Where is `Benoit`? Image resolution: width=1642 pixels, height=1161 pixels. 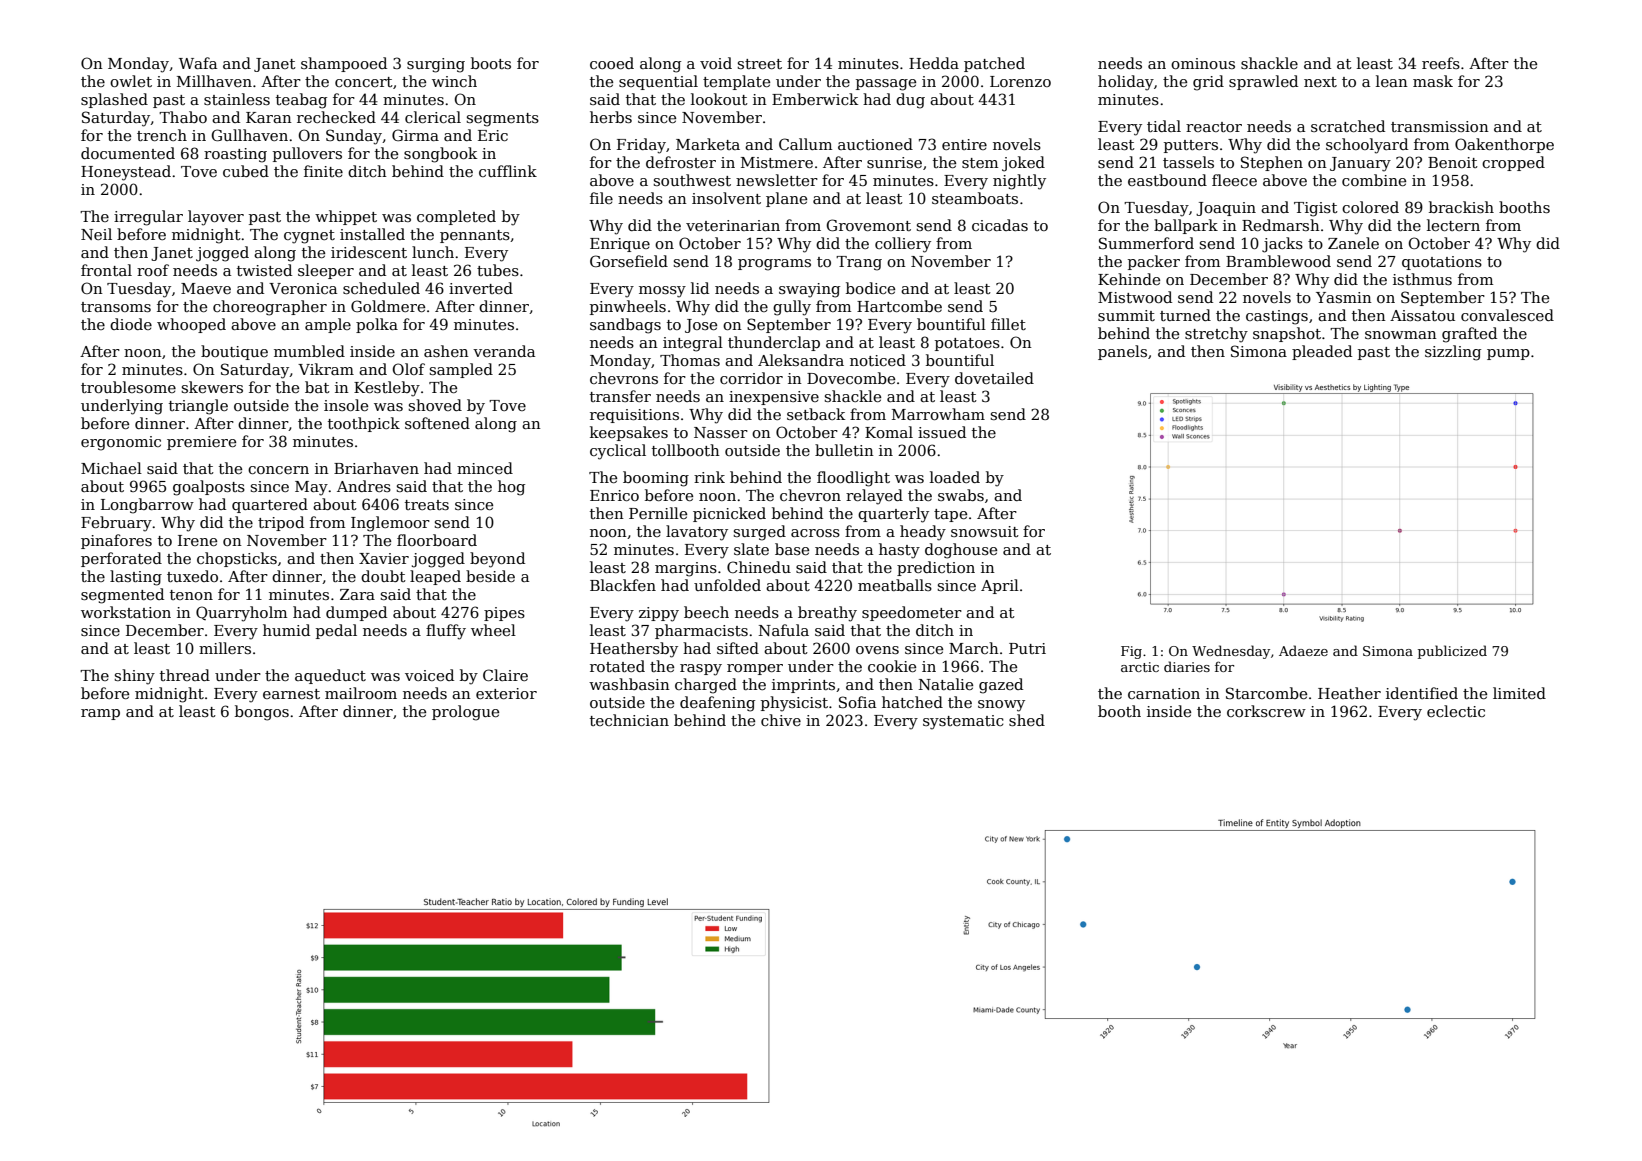 Benoit is located at coordinates (1453, 162).
